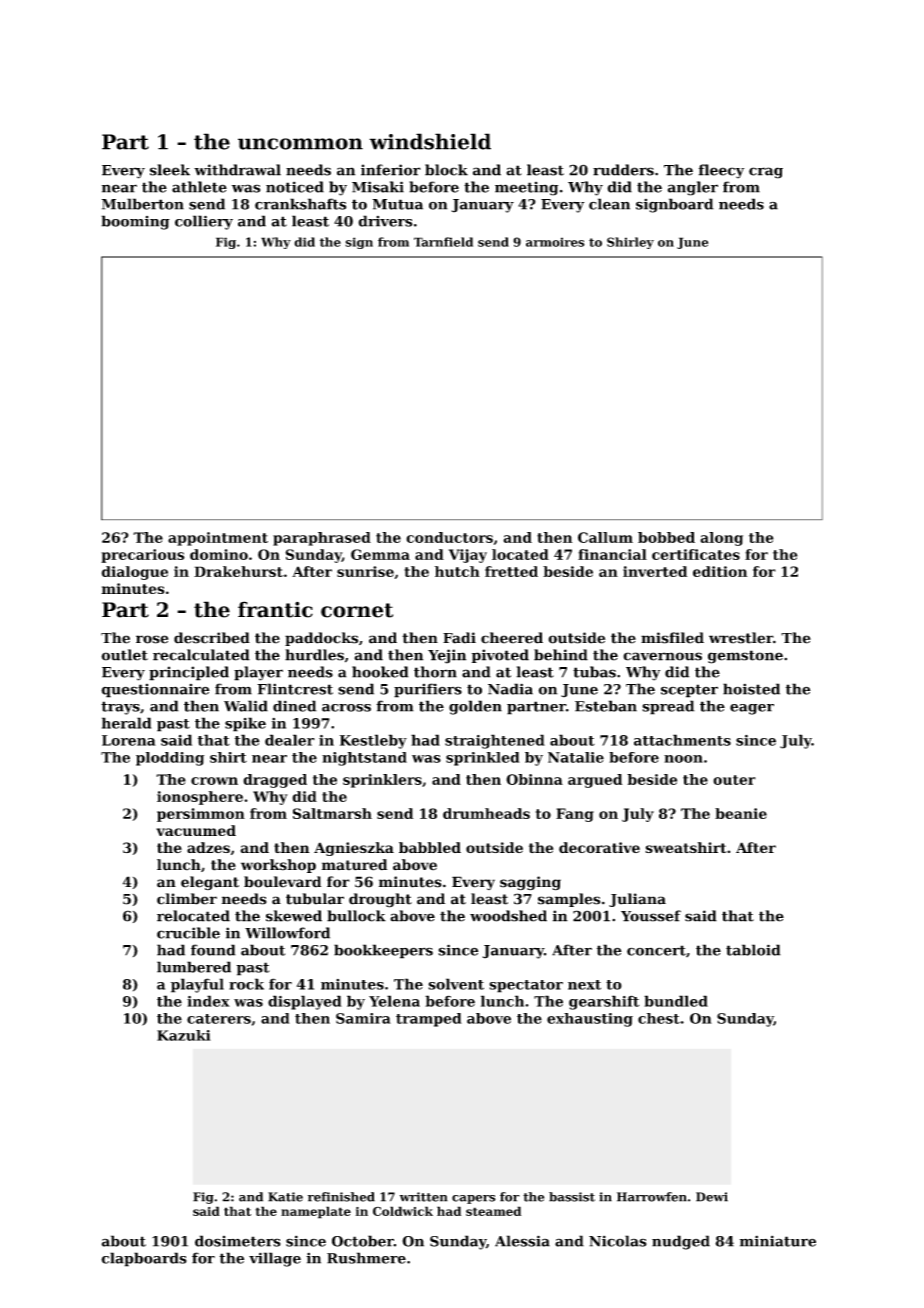  What do you see at coordinates (275, 781) in the document?
I see `dragged` at bounding box center [275, 781].
